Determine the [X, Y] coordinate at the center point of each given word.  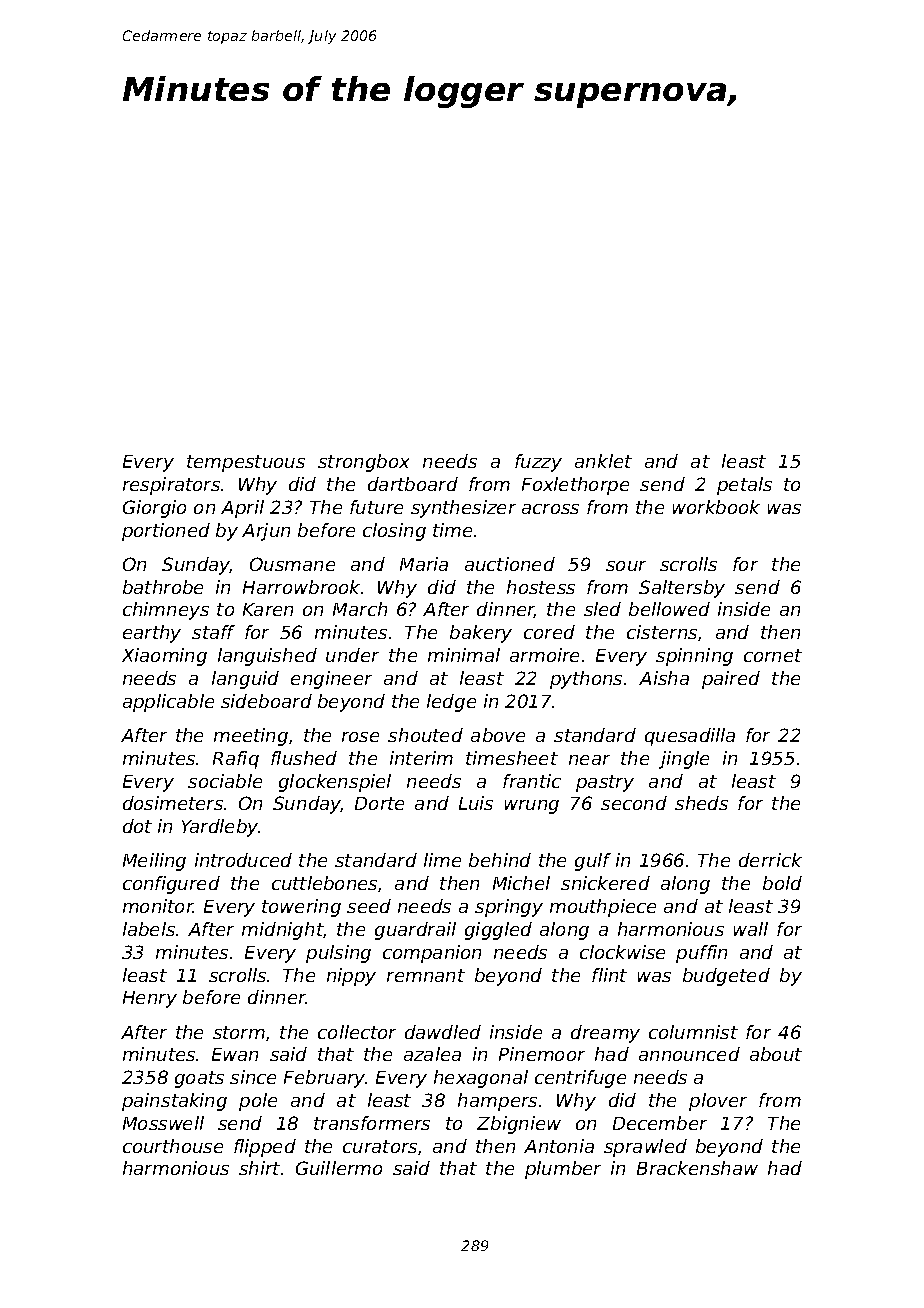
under [352, 655]
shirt [259, 1168]
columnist [693, 1032]
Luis [476, 803]
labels [149, 929]
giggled [498, 931]
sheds [701, 803]
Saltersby [682, 589]
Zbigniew [519, 1125]
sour [626, 566]
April [242, 509]
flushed [304, 758]
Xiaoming [164, 657]
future [376, 507]
